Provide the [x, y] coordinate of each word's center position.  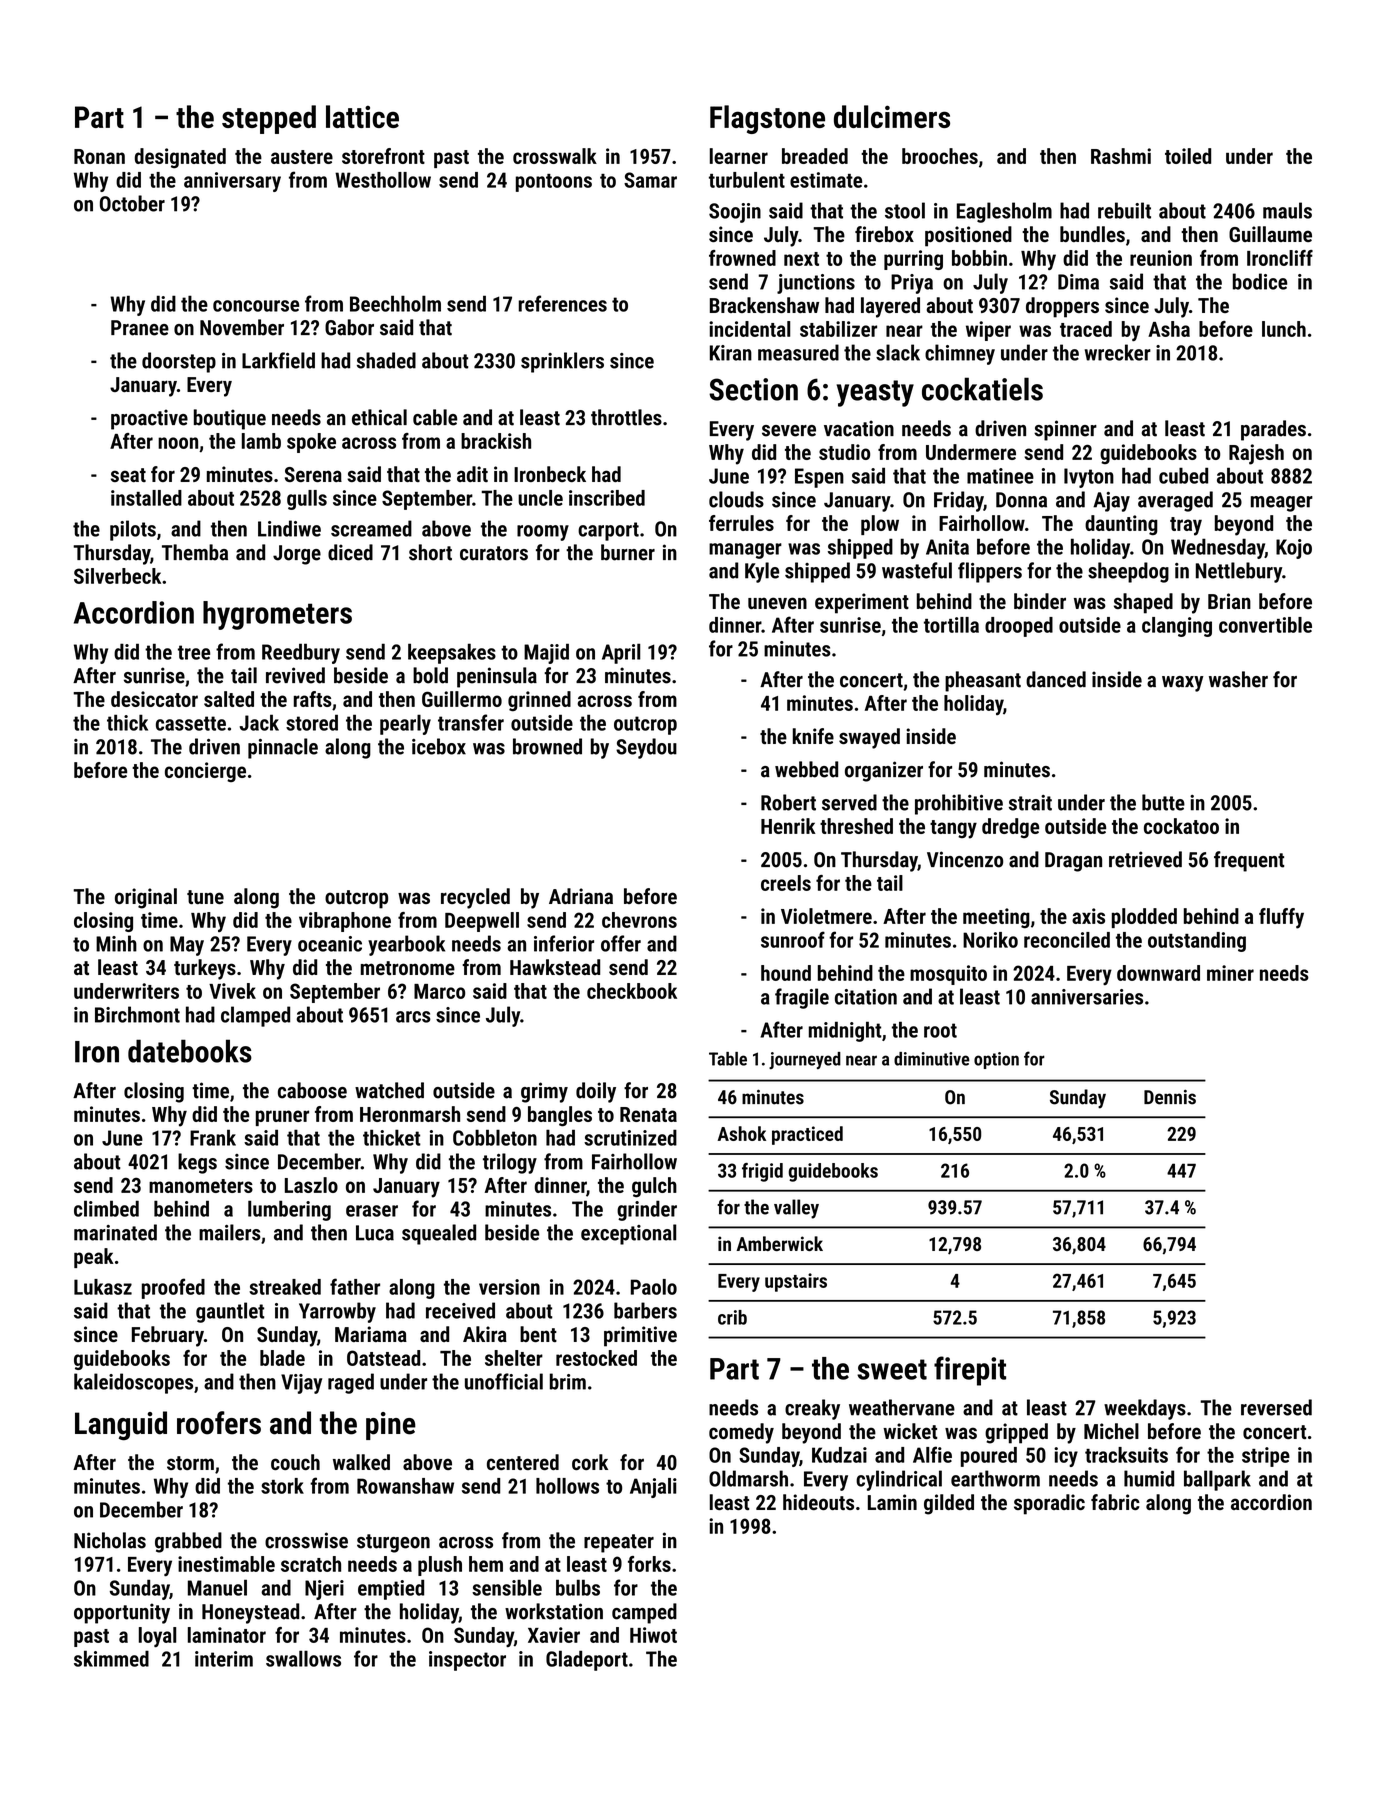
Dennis [1170, 1097]
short [430, 552]
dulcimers [892, 116]
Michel [1111, 1431]
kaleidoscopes [133, 1383]
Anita [947, 547]
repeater [619, 1543]
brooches [940, 156]
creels [786, 883]
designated [180, 158]
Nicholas [110, 1540]
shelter [514, 1358]
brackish [496, 441]
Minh [116, 943]
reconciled [1067, 940]
